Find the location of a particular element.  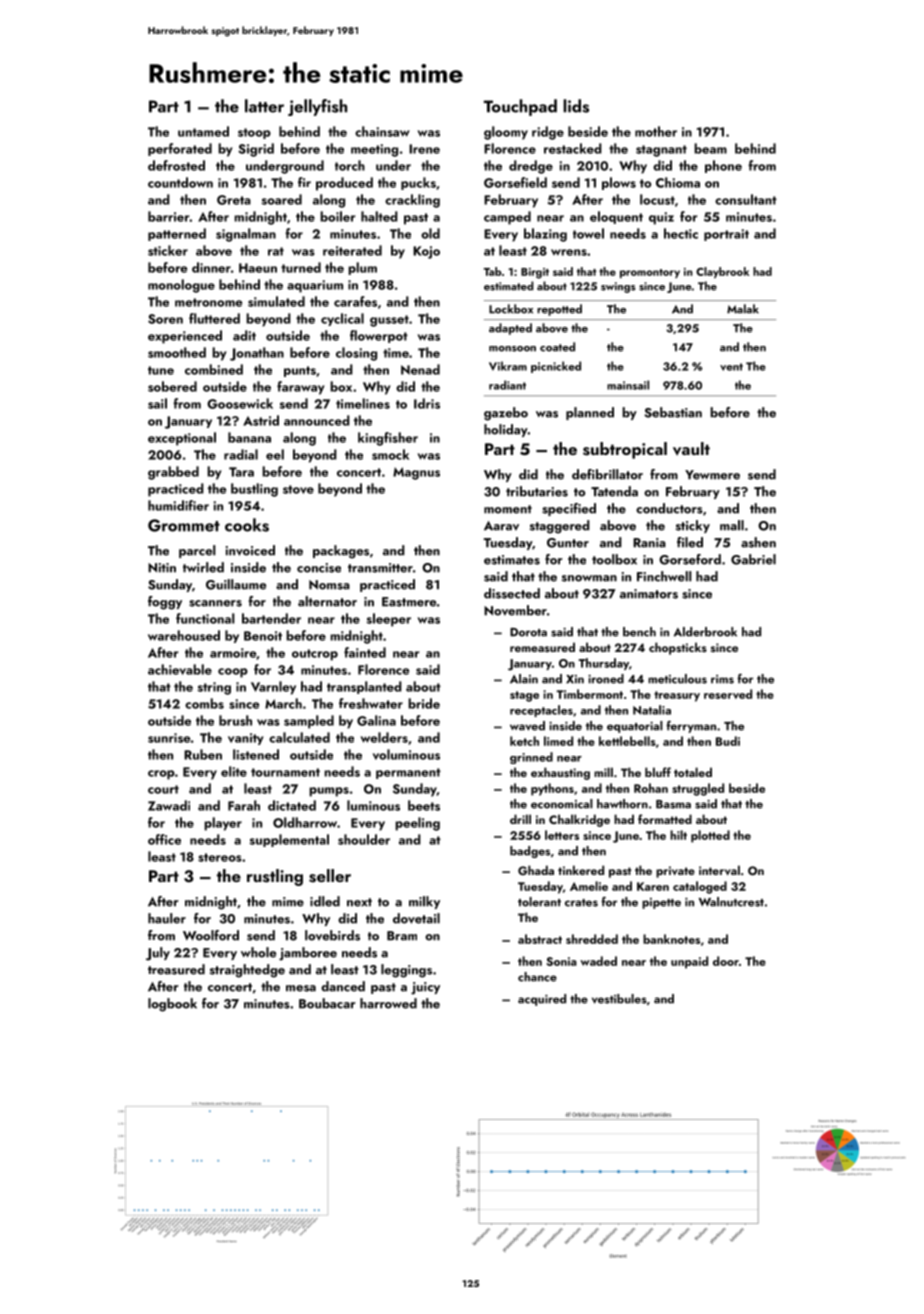

chainsaw is located at coordinates (382, 131).
